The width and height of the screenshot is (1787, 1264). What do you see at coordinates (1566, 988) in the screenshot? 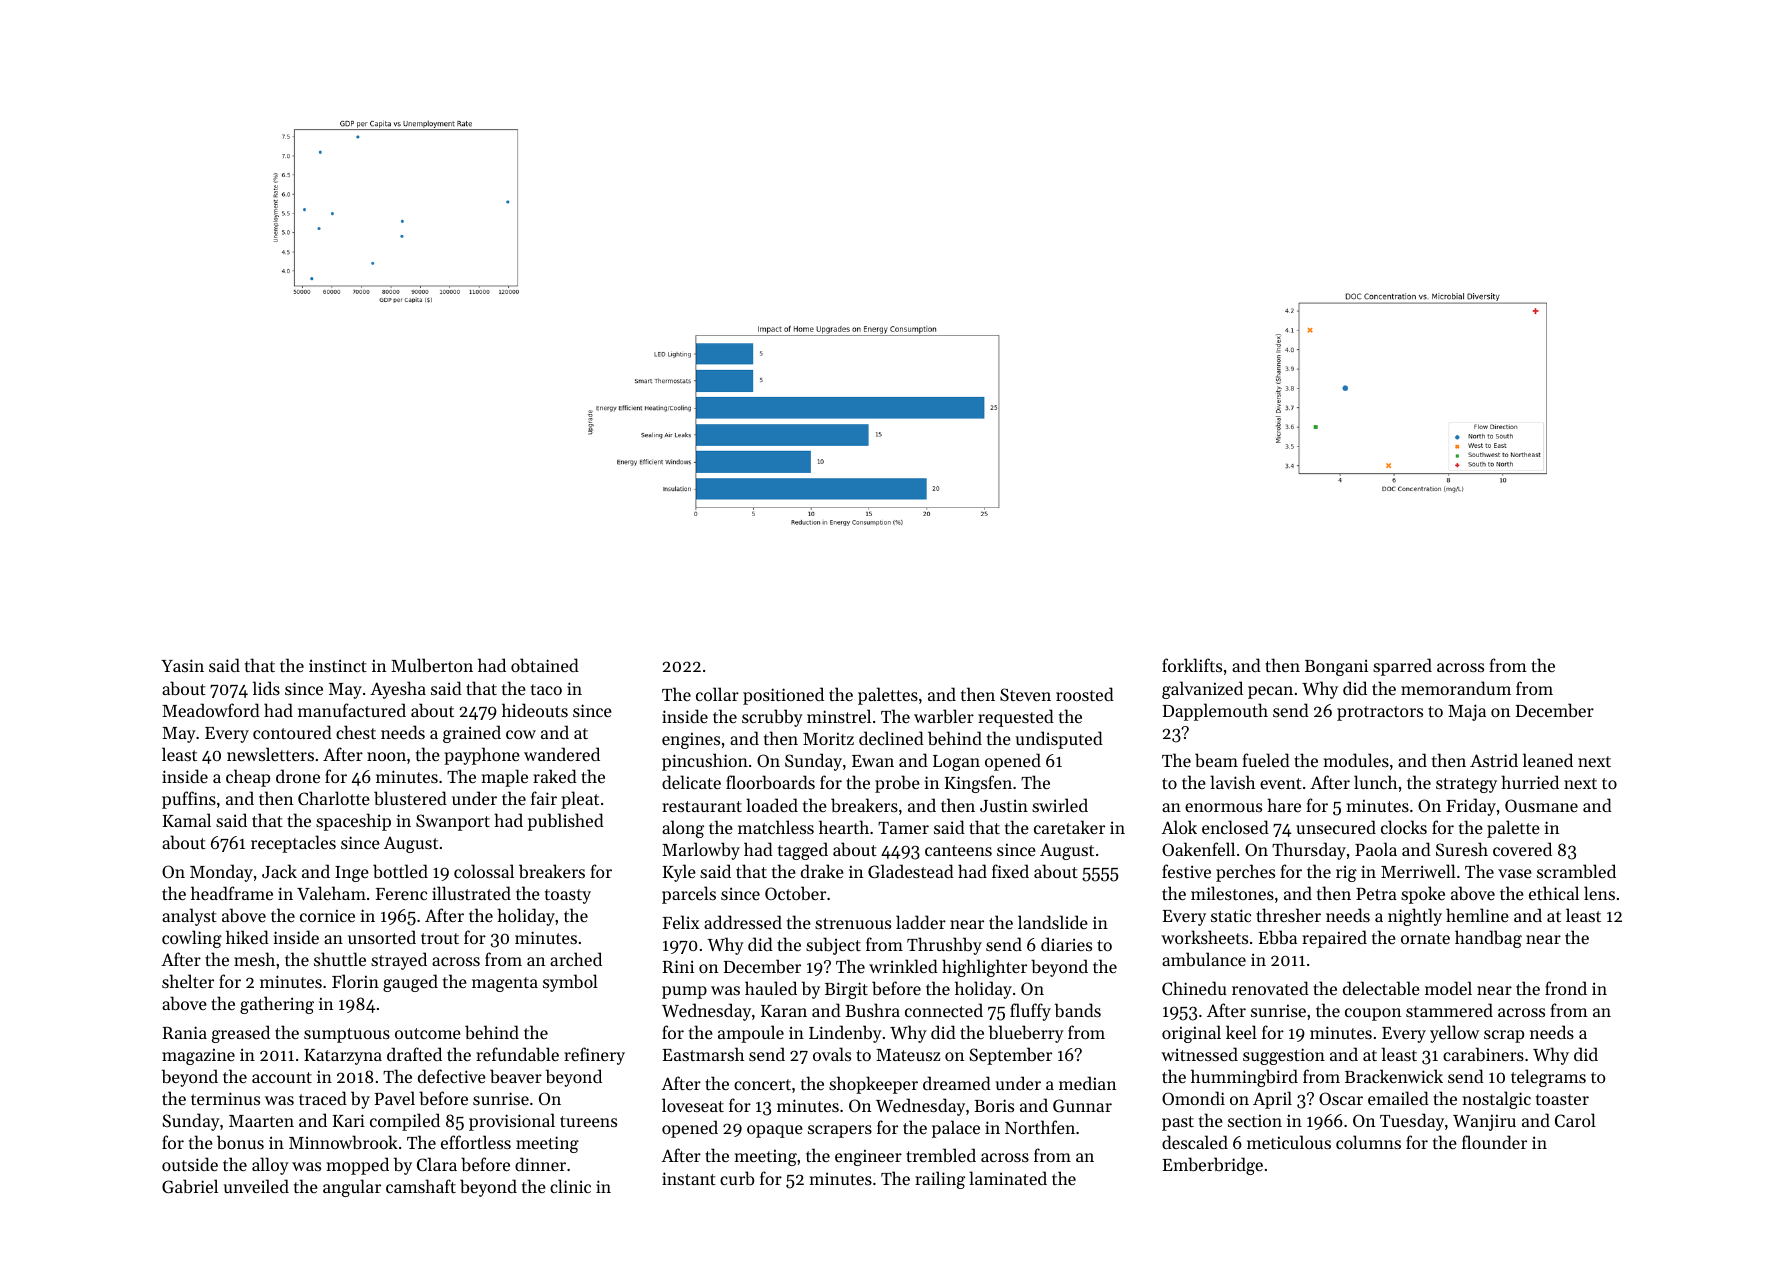
I see `frond` at bounding box center [1566, 988].
